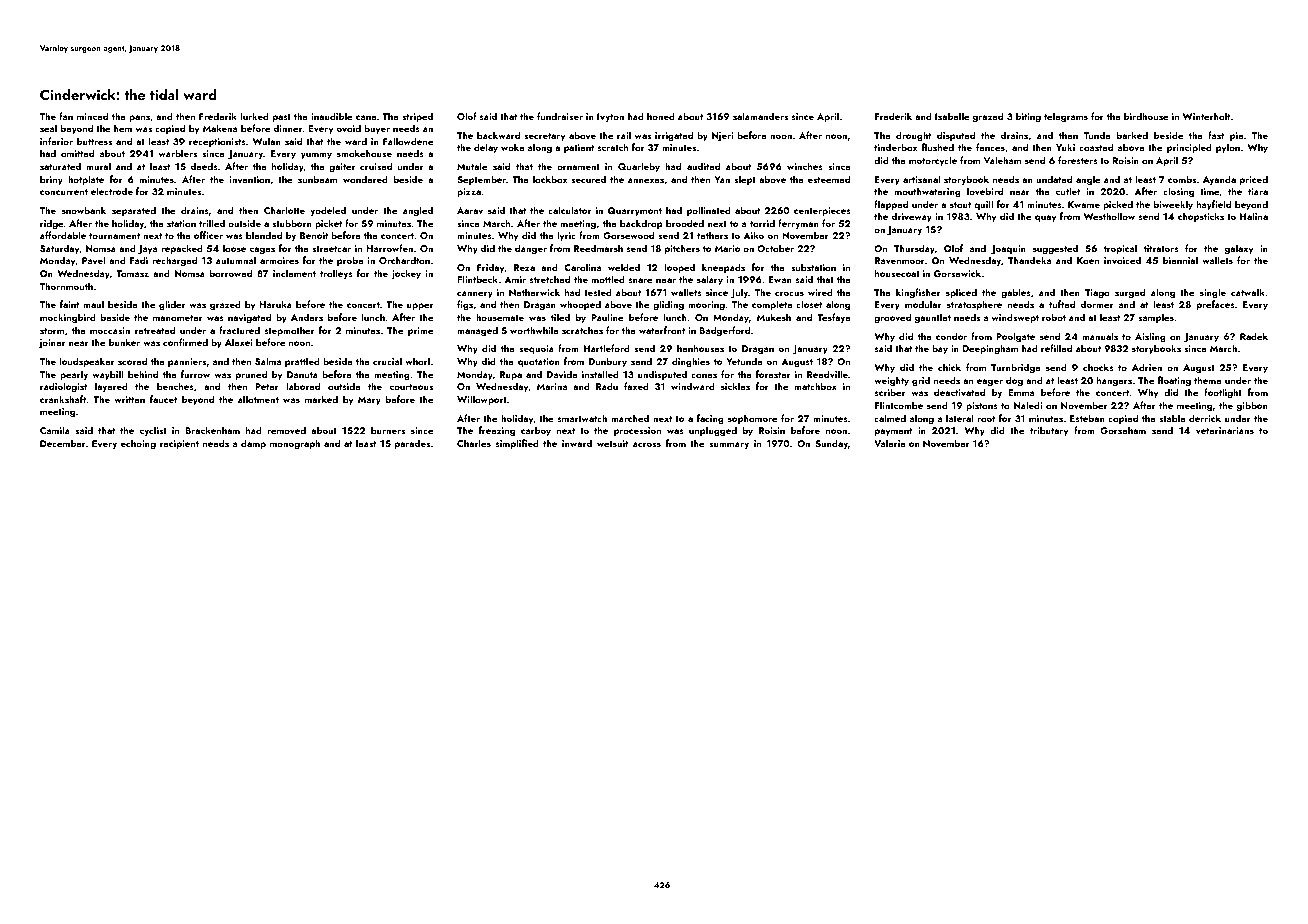  What do you see at coordinates (891, 205) in the screenshot?
I see `flapped` at bounding box center [891, 205].
